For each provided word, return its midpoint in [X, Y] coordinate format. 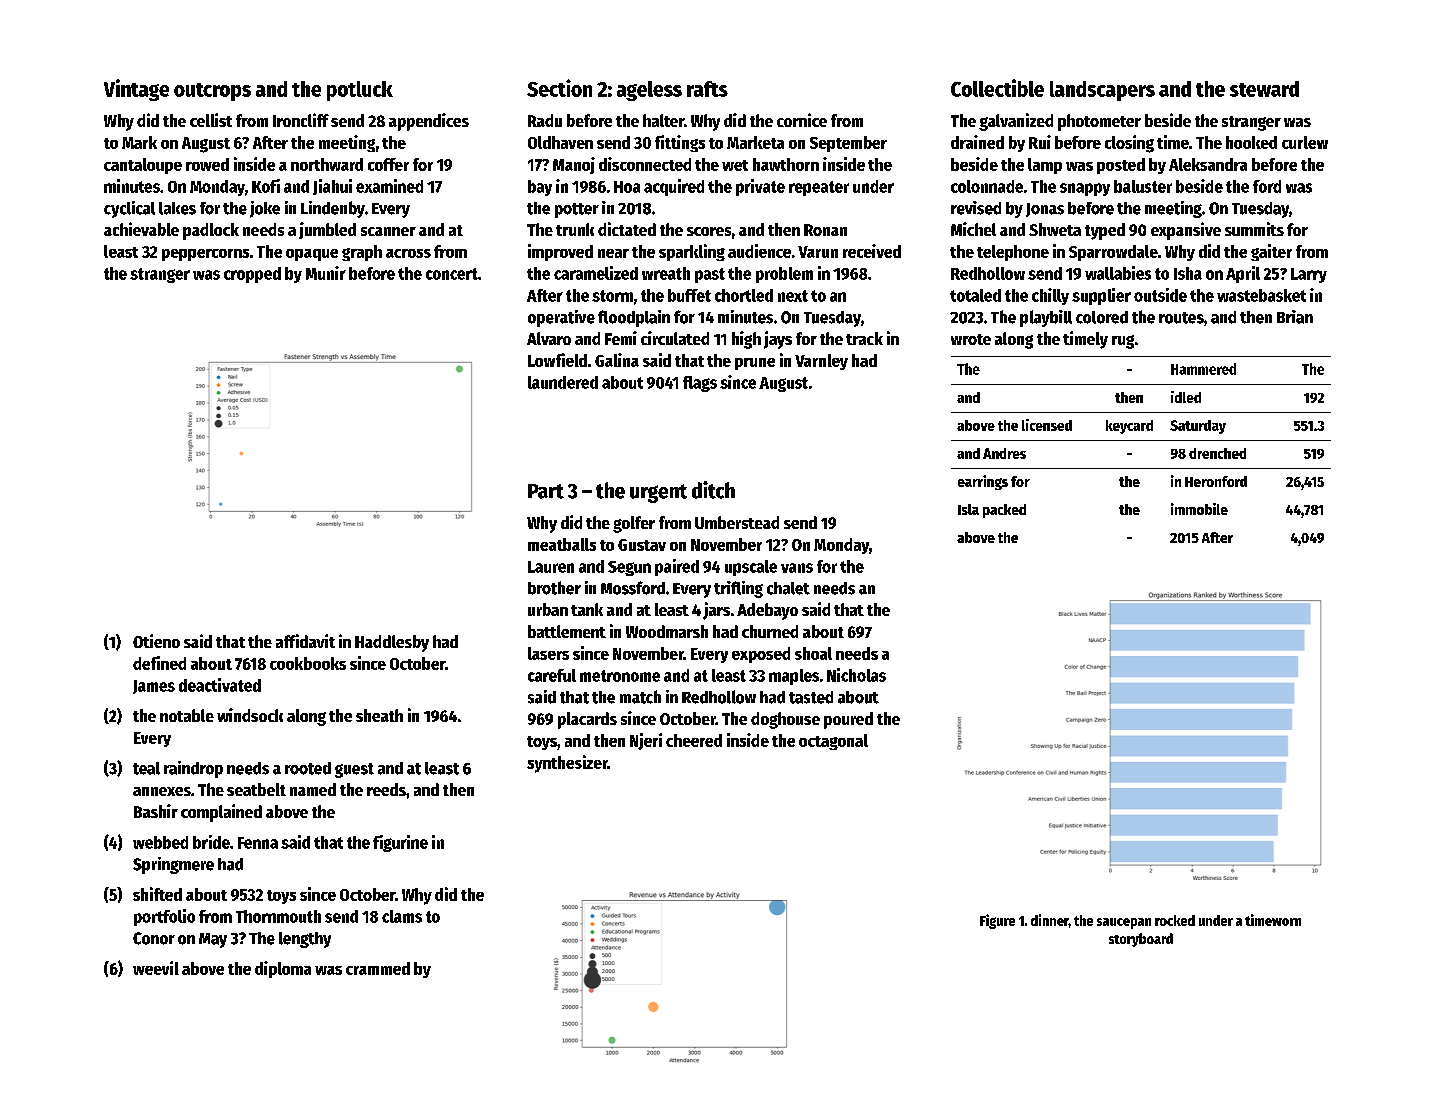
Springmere [173, 865]
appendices [429, 122]
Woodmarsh [667, 631]
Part [546, 491]
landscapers [1102, 91]
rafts [707, 89]
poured [848, 720]
